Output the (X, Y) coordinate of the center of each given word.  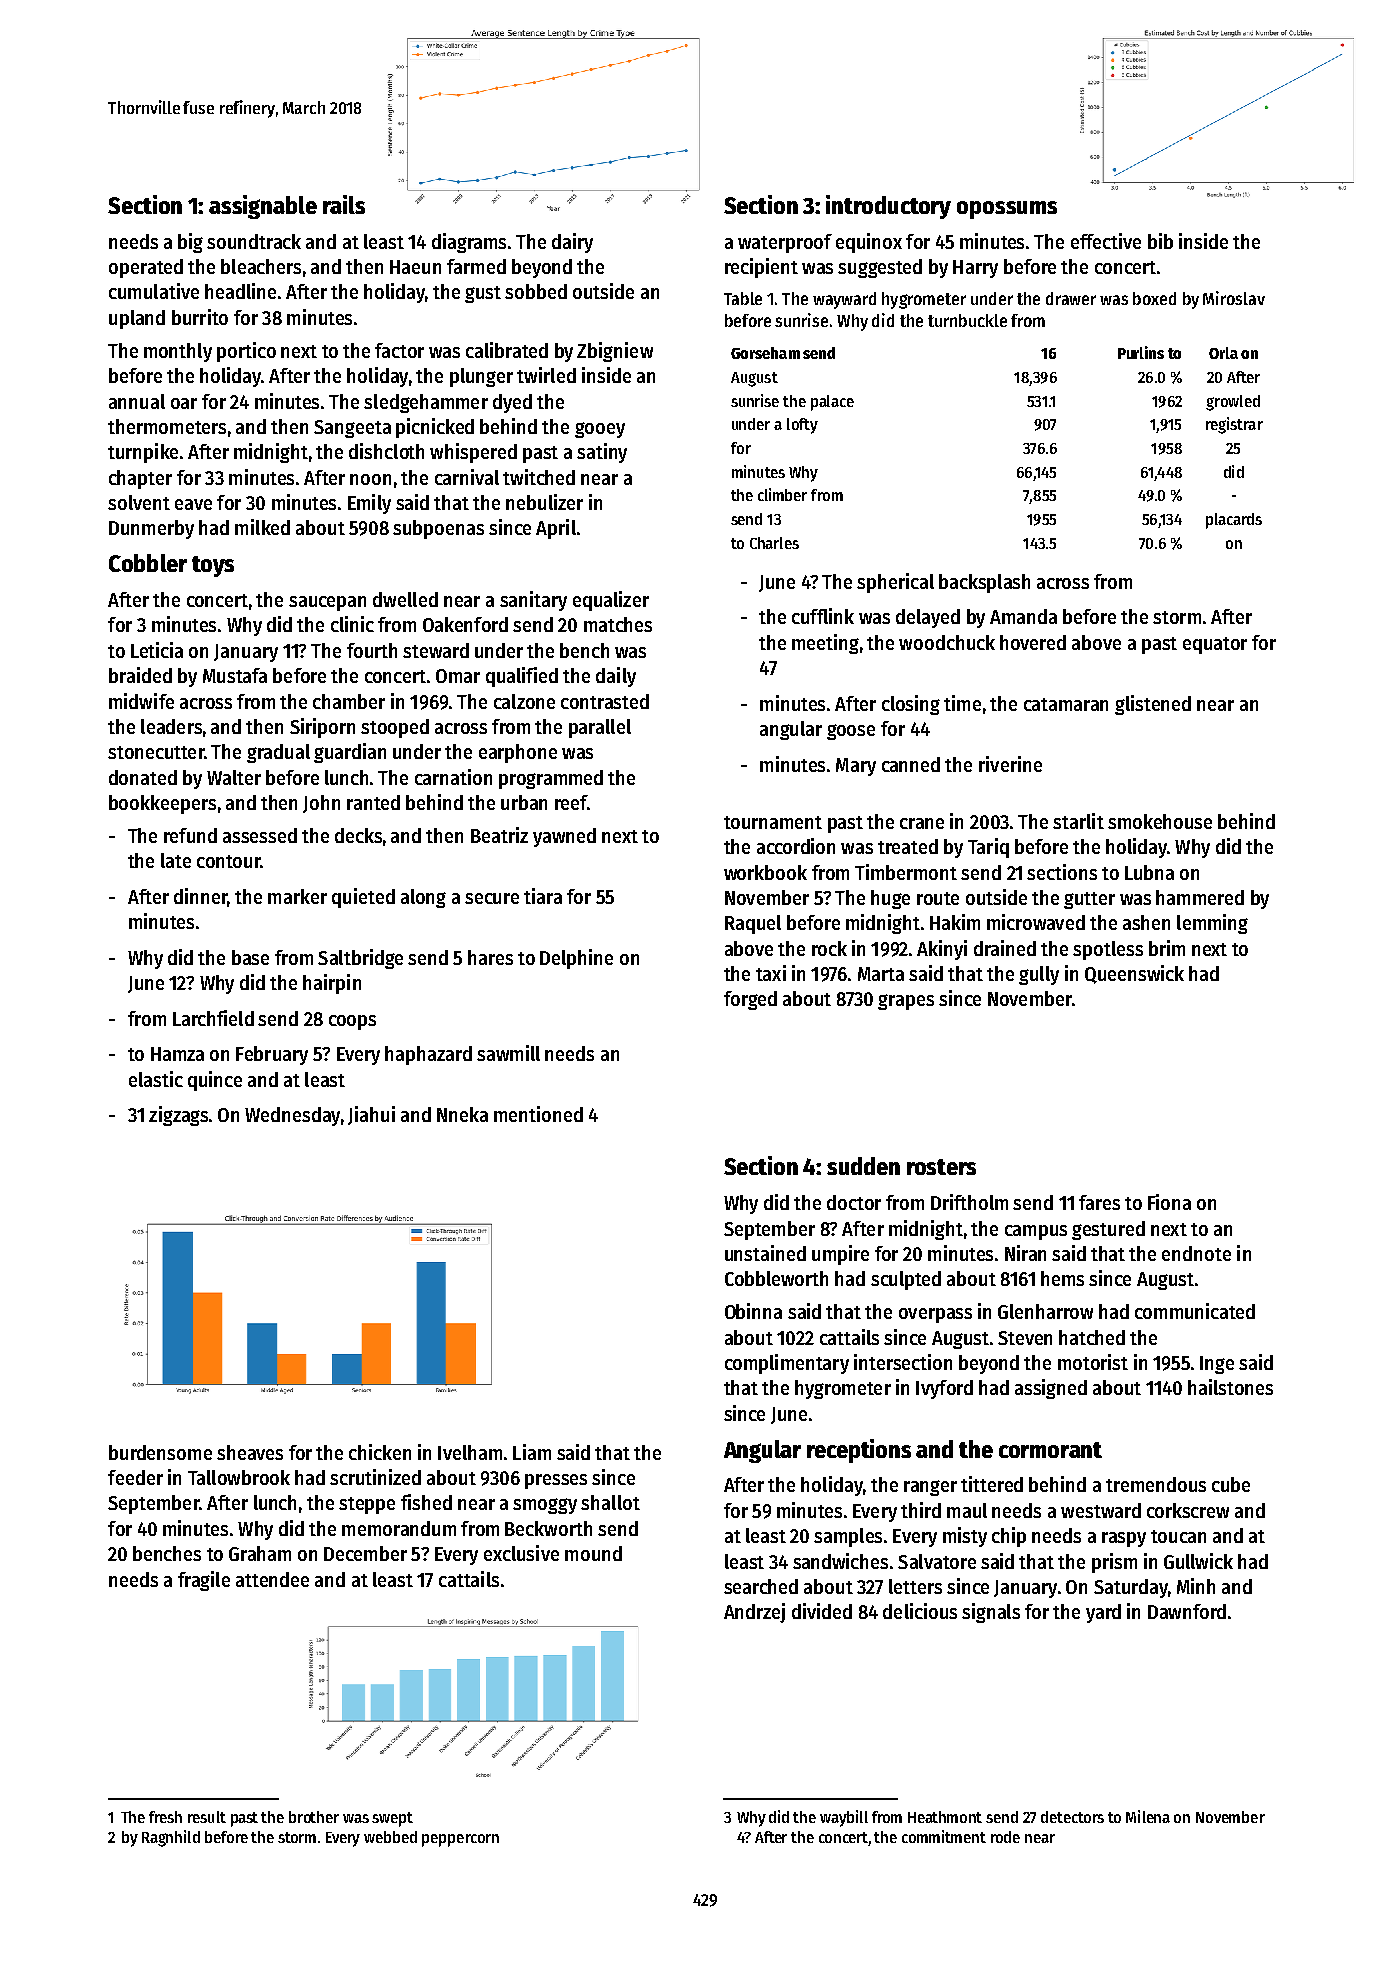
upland (137, 319)
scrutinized (375, 1477)
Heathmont (945, 1817)
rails (344, 204)
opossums (1007, 210)
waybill (844, 1818)
